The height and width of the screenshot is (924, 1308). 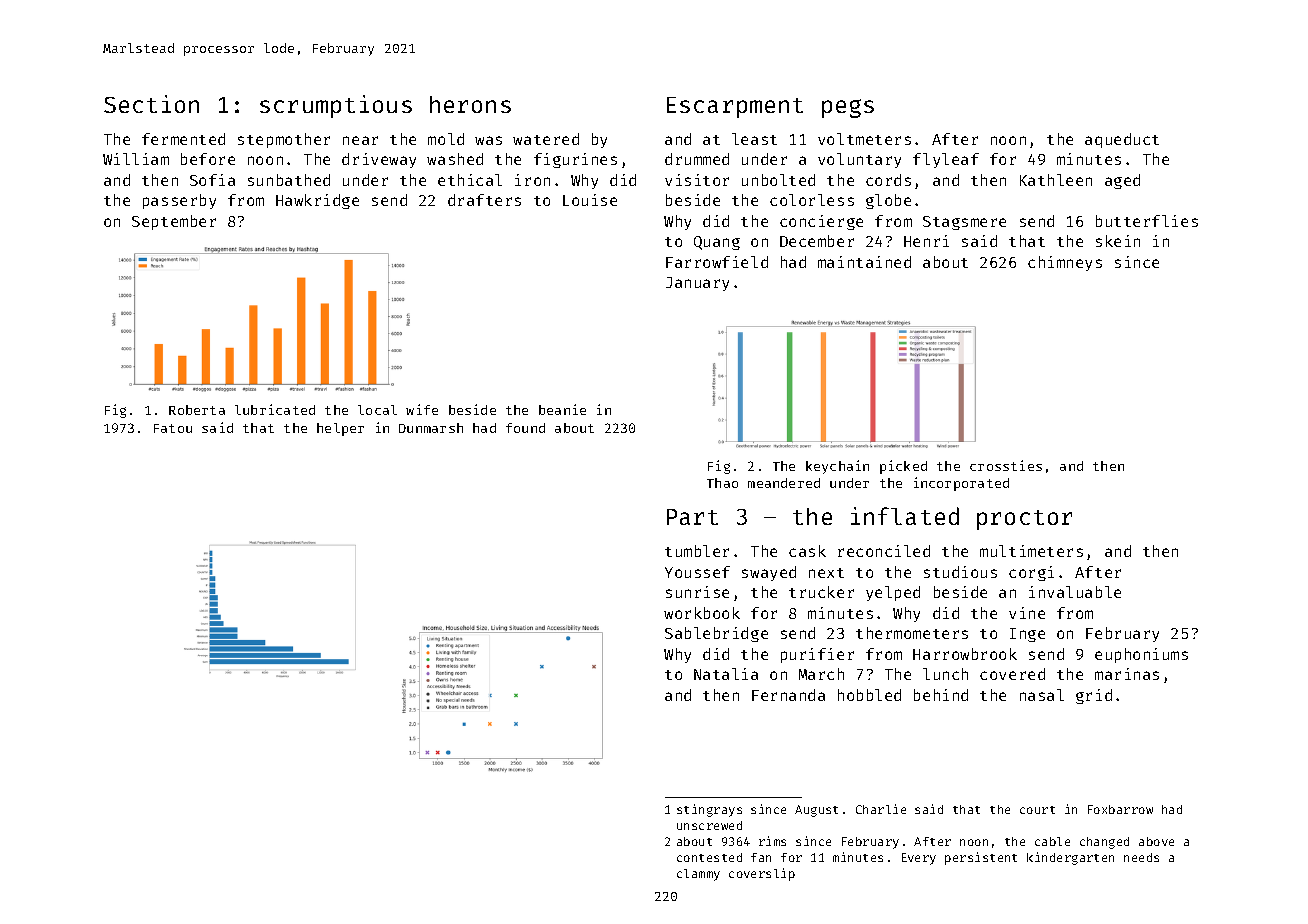 What do you see at coordinates (1141, 655) in the screenshot?
I see `euphoniums` at bounding box center [1141, 655].
